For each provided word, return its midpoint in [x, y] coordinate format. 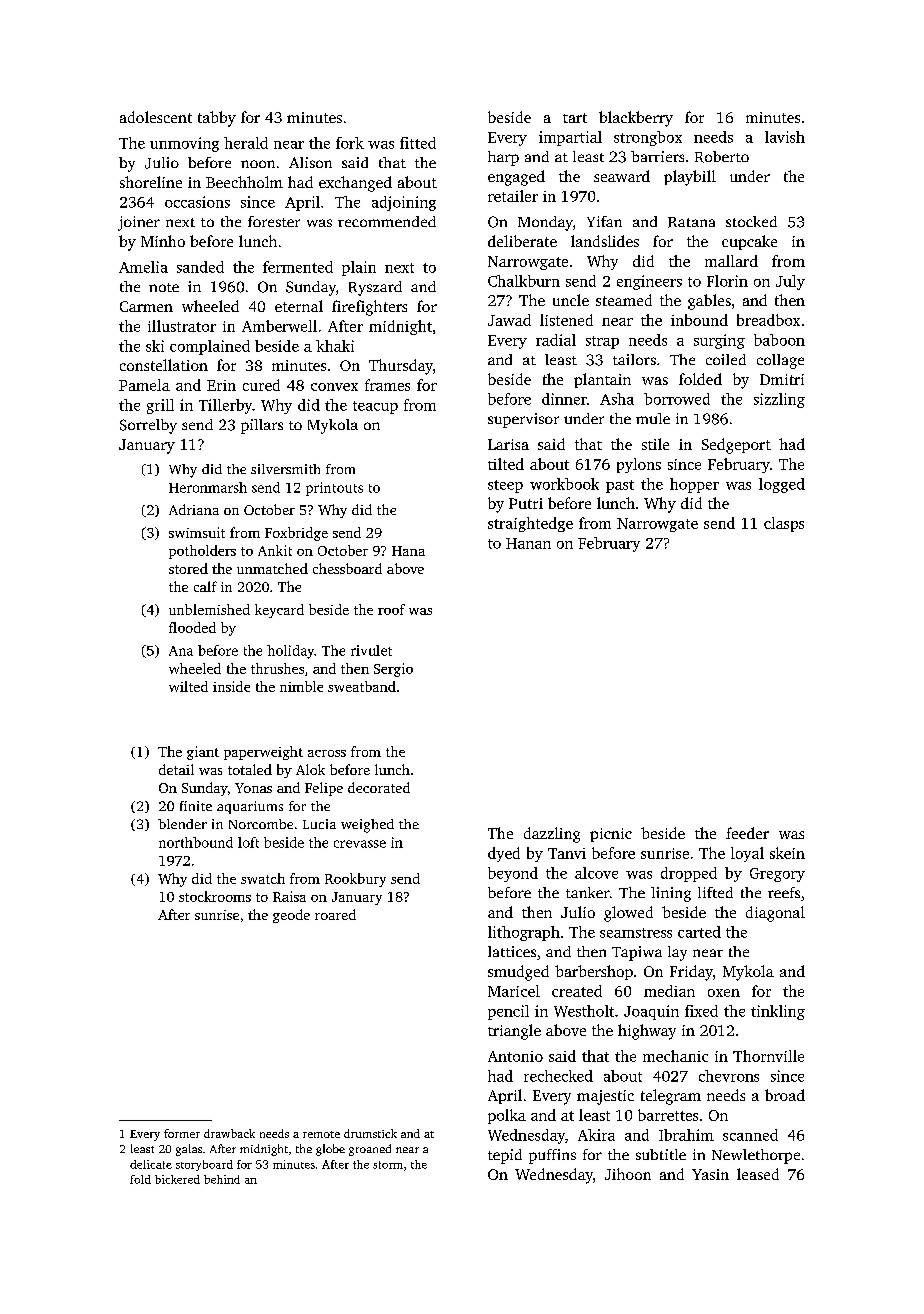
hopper [694, 485]
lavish [785, 137]
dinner [564, 399]
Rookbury [355, 880]
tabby [217, 119]
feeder [747, 833]
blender [182, 824]
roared [335, 914]
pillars [262, 426]
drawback [229, 1133]
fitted [418, 143]
